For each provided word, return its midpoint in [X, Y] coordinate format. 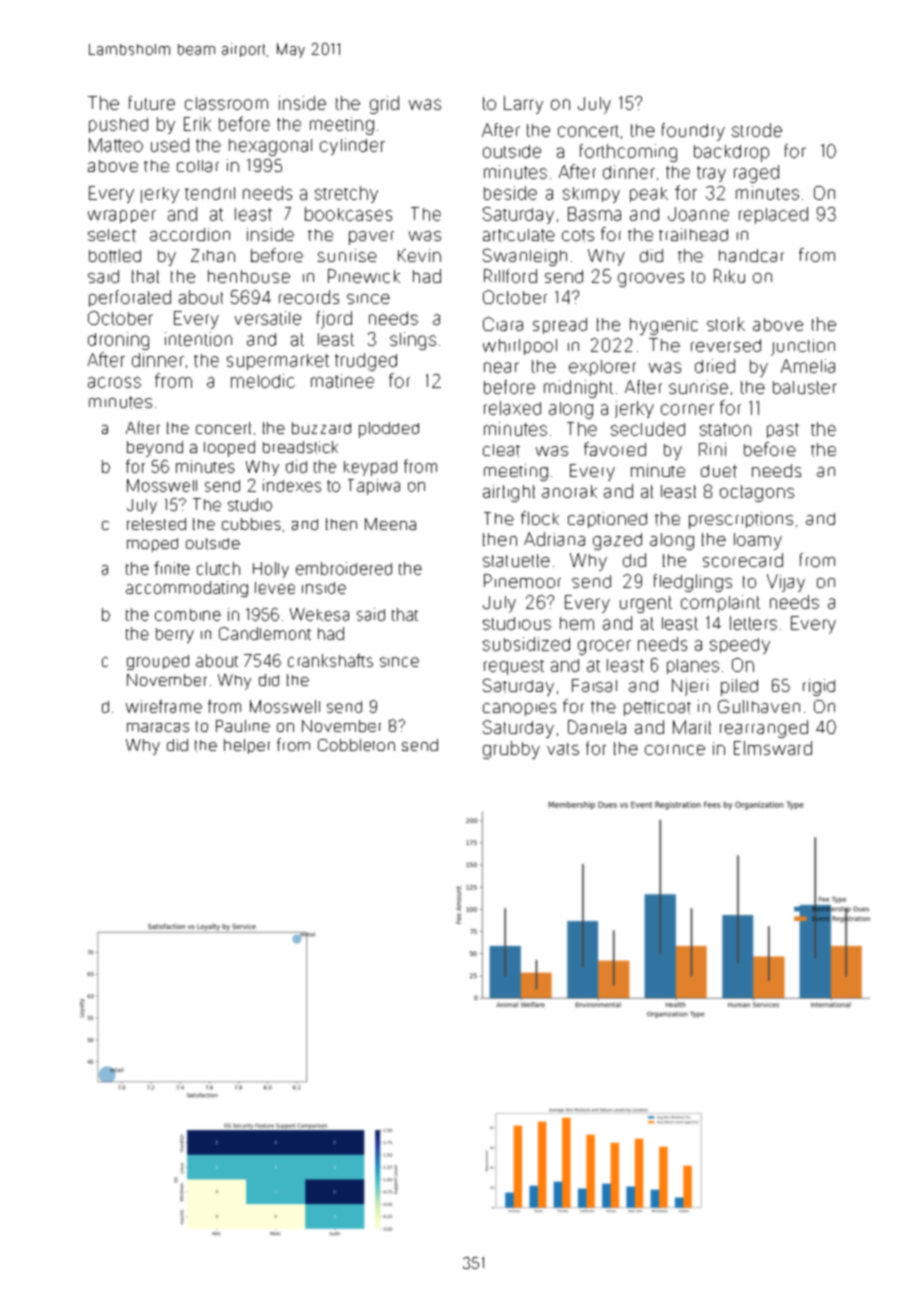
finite [172, 568]
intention [198, 339]
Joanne [698, 214]
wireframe [164, 706]
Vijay [786, 583]
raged [756, 174]
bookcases [348, 214]
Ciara [503, 324]
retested [156, 524]
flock [540, 518]
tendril [210, 193]
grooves [651, 280]
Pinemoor [522, 581]
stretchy [346, 194]
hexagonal [270, 147]
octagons [757, 493]
